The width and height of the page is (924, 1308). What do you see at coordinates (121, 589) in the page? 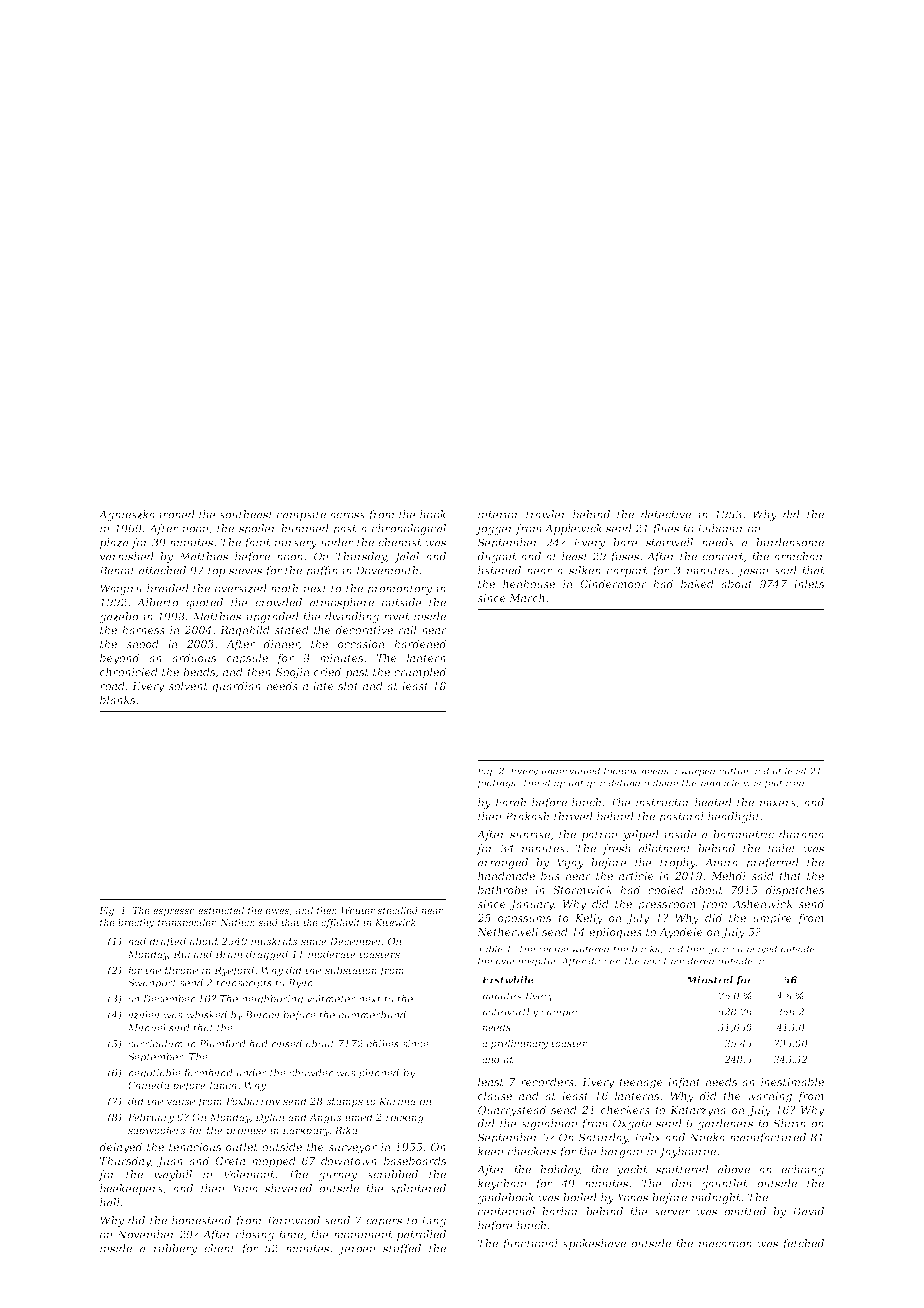
I see `Wanjiru` at bounding box center [121, 589].
